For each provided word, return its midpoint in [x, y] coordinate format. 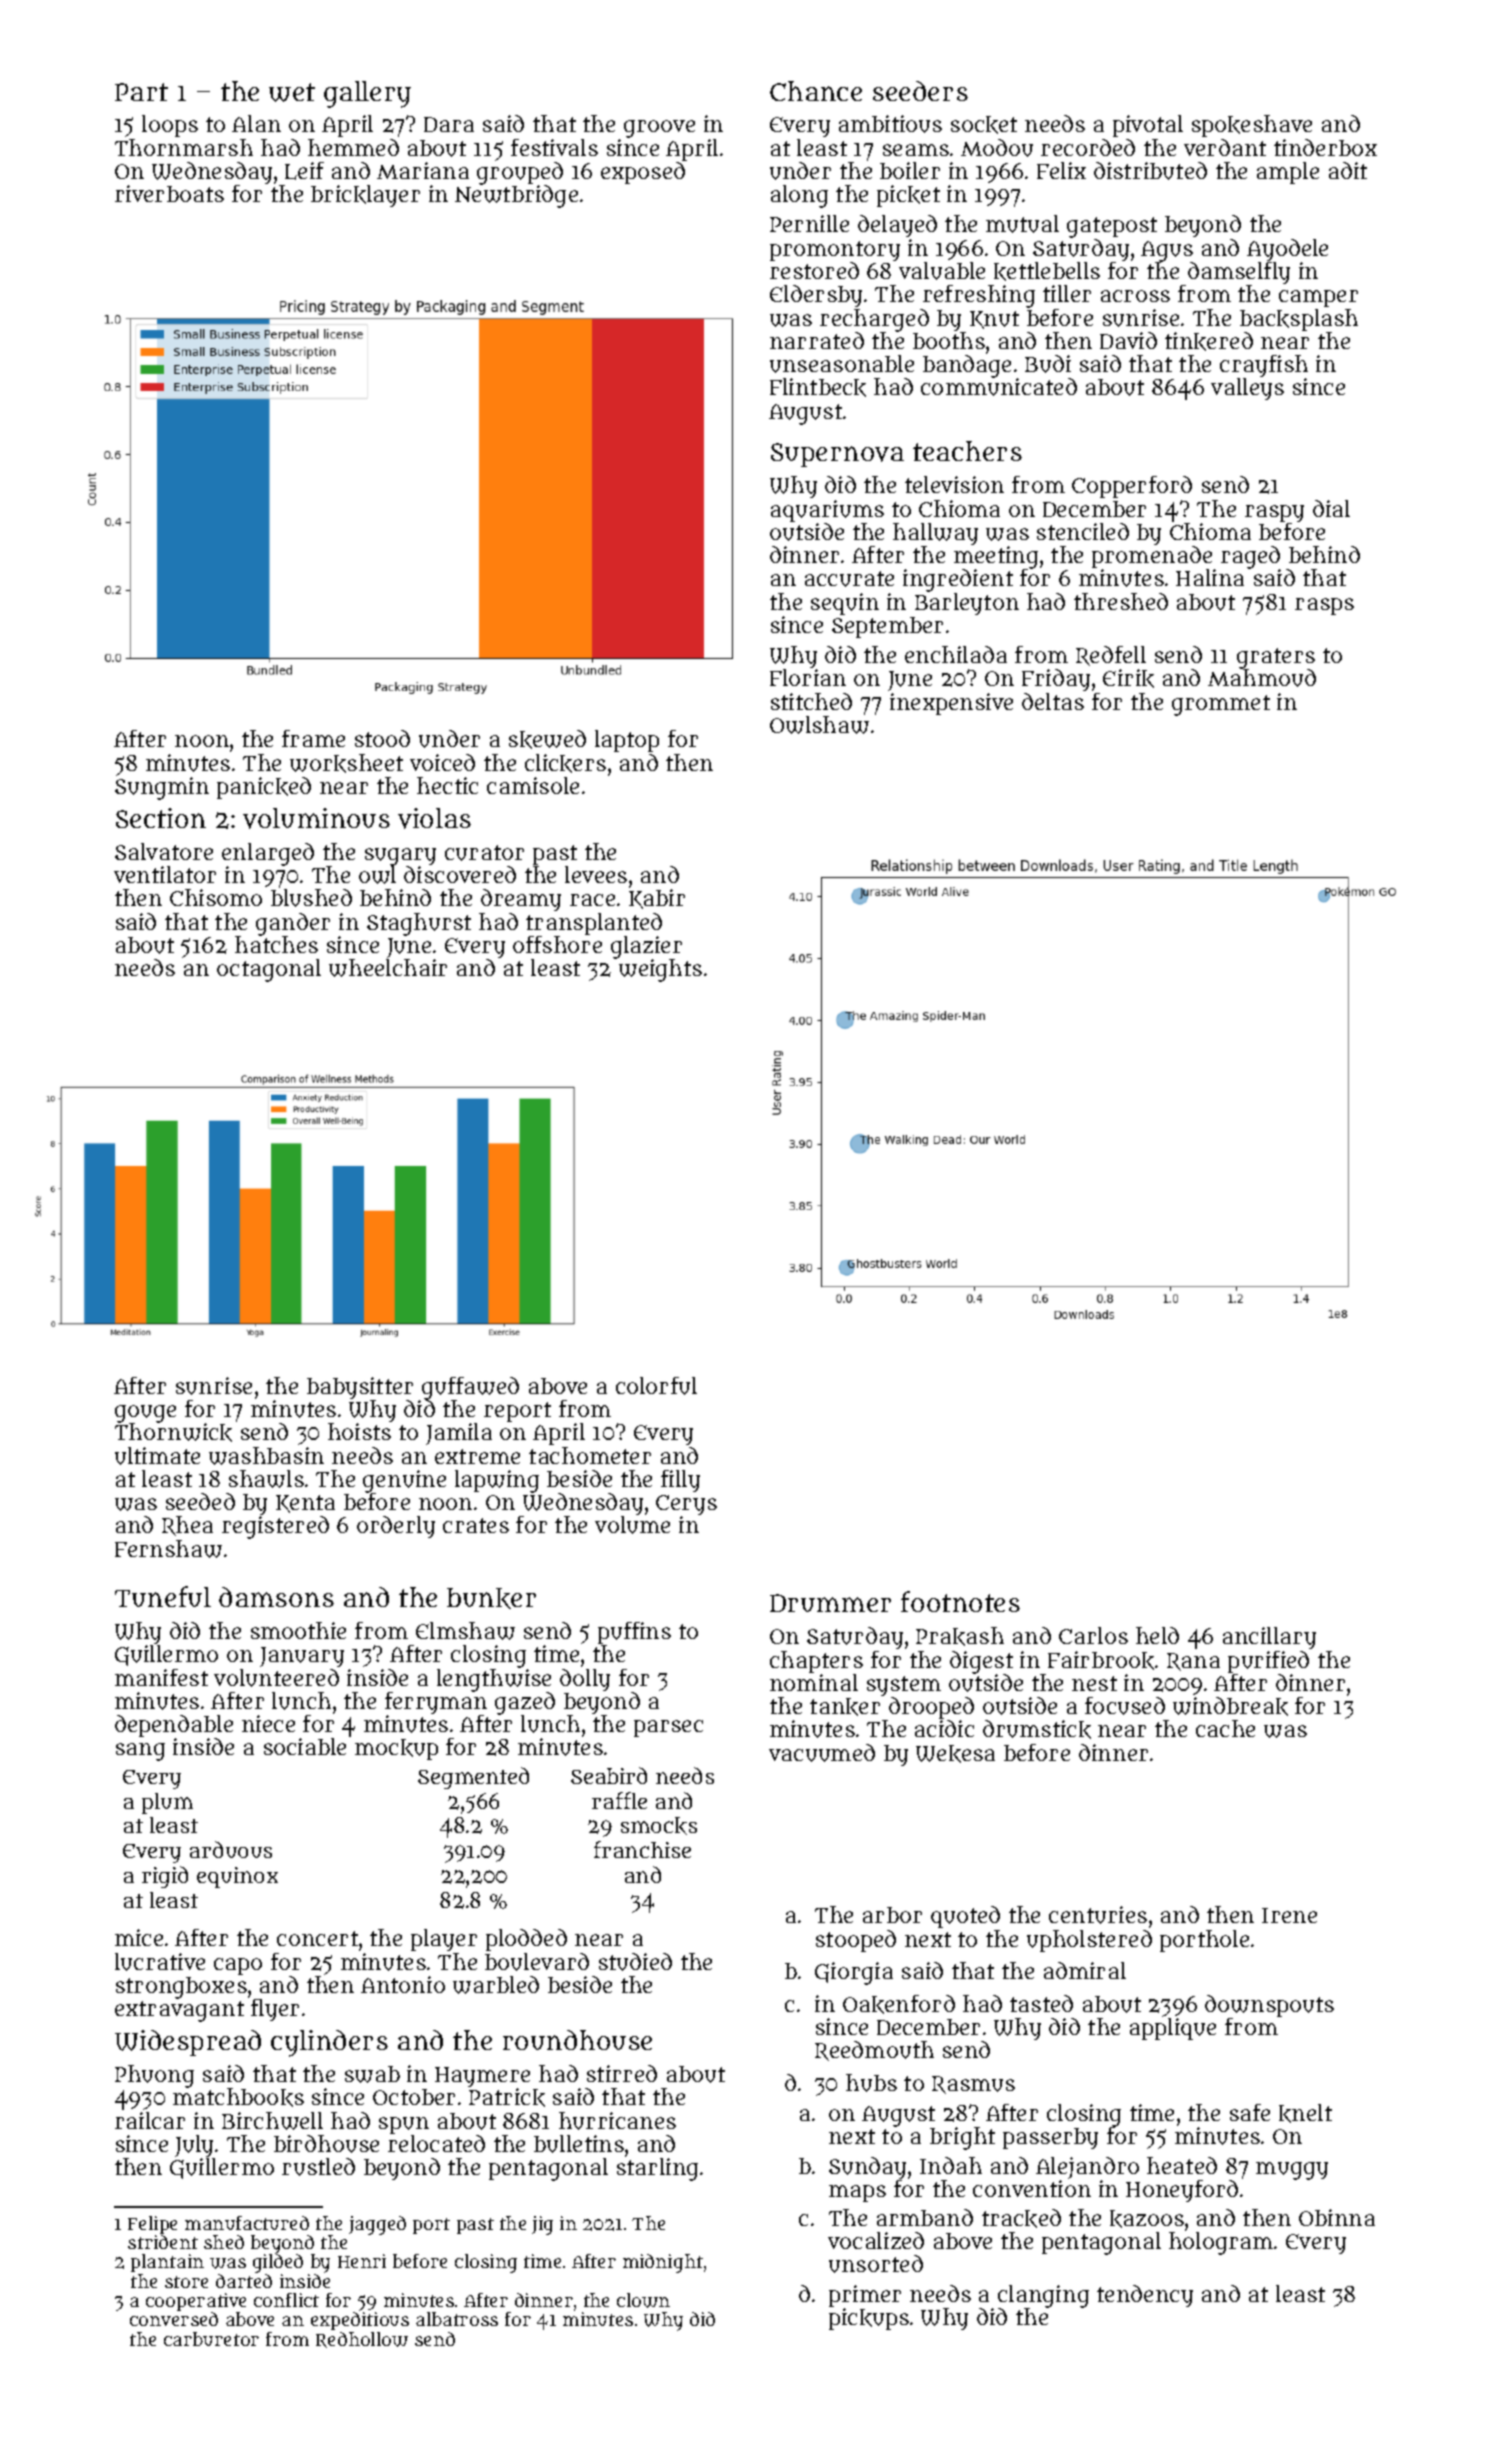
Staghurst [419, 924]
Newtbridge [516, 196]
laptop [627, 741]
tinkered [1209, 341]
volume [632, 1525]
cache [1225, 1728]
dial [1331, 508]
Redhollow [362, 2340]
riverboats [169, 193]
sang [140, 1752]
